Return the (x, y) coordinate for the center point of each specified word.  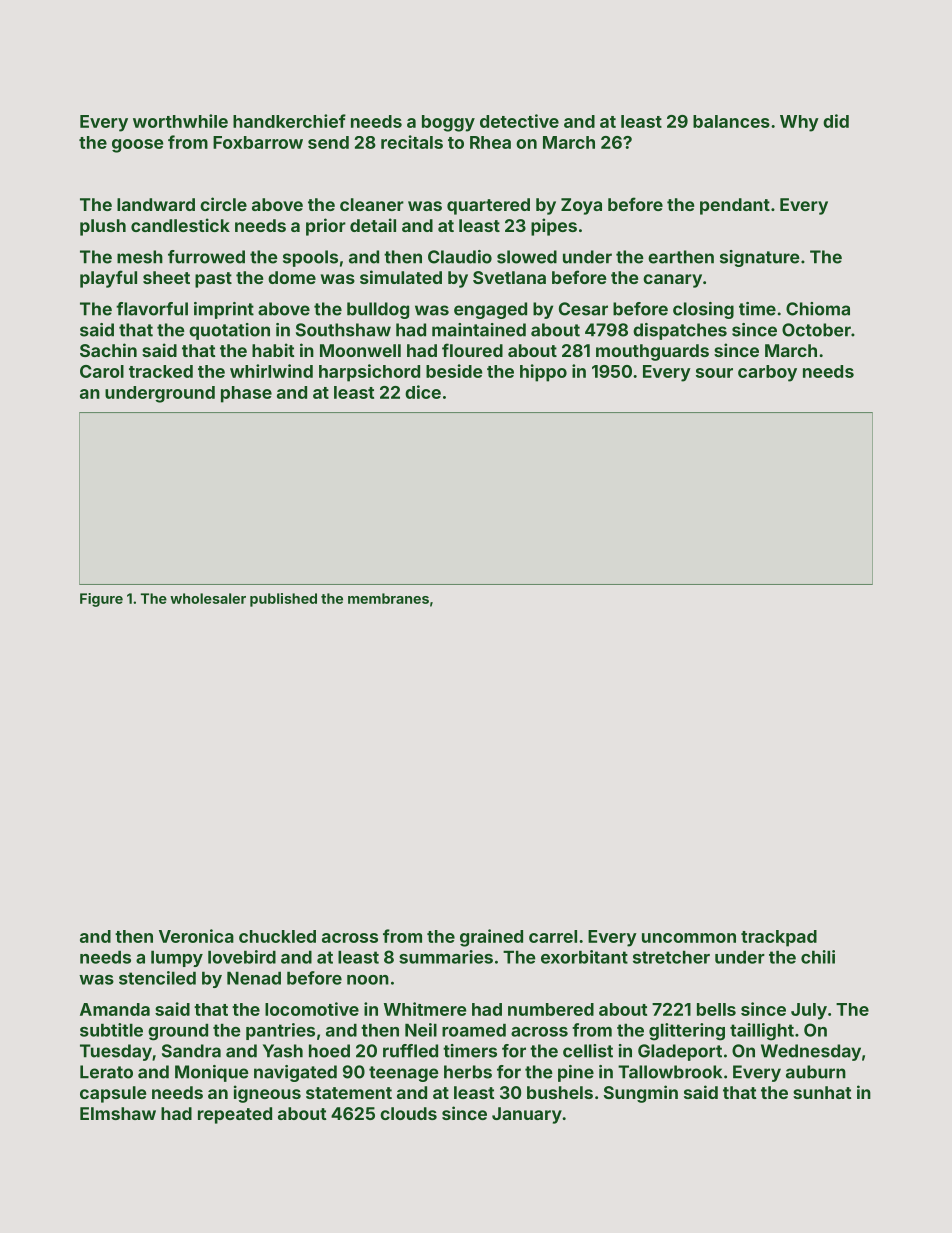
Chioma (818, 309)
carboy (767, 373)
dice (423, 392)
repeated (235, 1115)
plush (103, 227)
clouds (408, 1113)
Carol (102, 371)
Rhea (490, 142)
